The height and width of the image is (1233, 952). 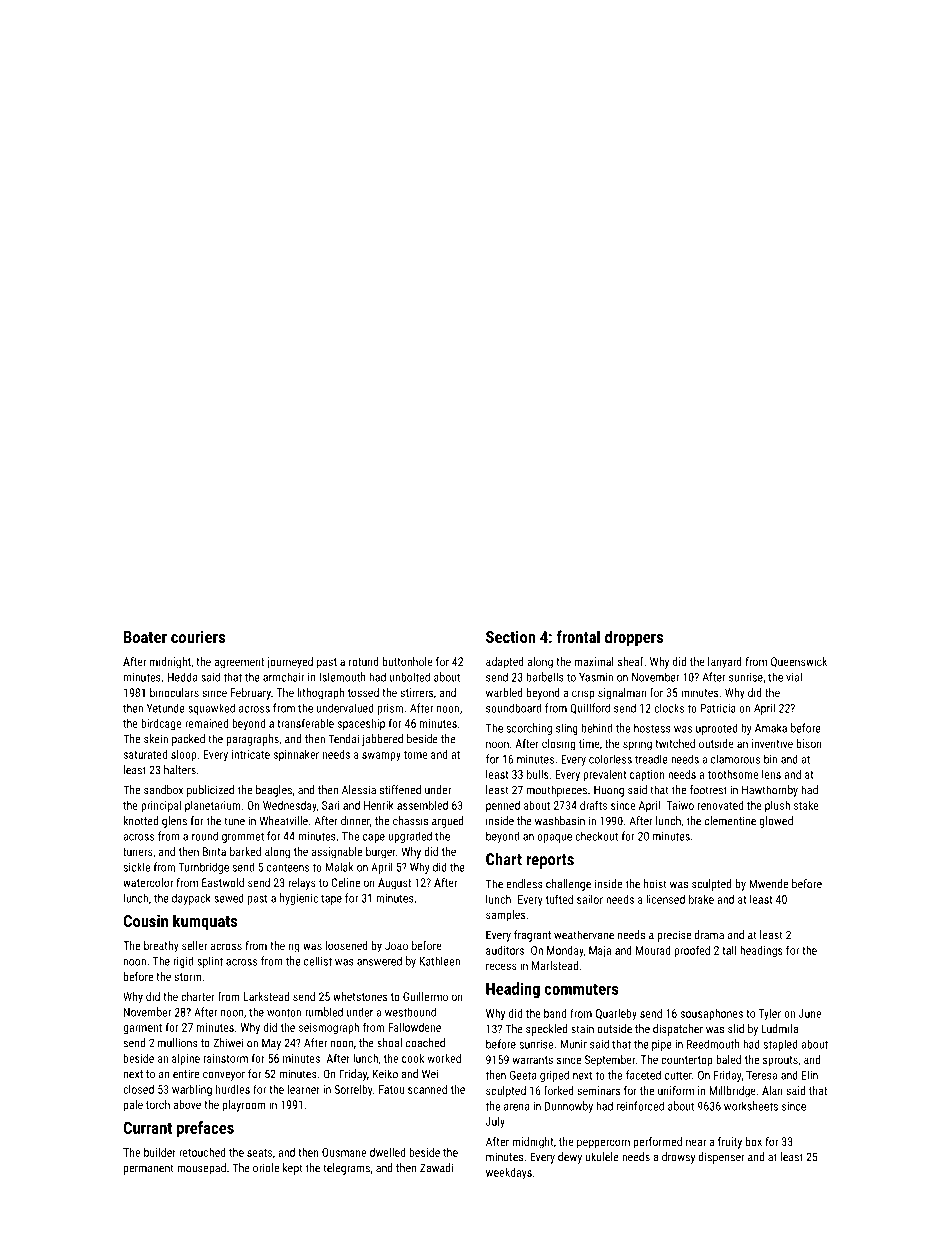 What do you see at coordinates (725, 663) in the image?
I see `lanyard` at bounding box center [725, 663].
